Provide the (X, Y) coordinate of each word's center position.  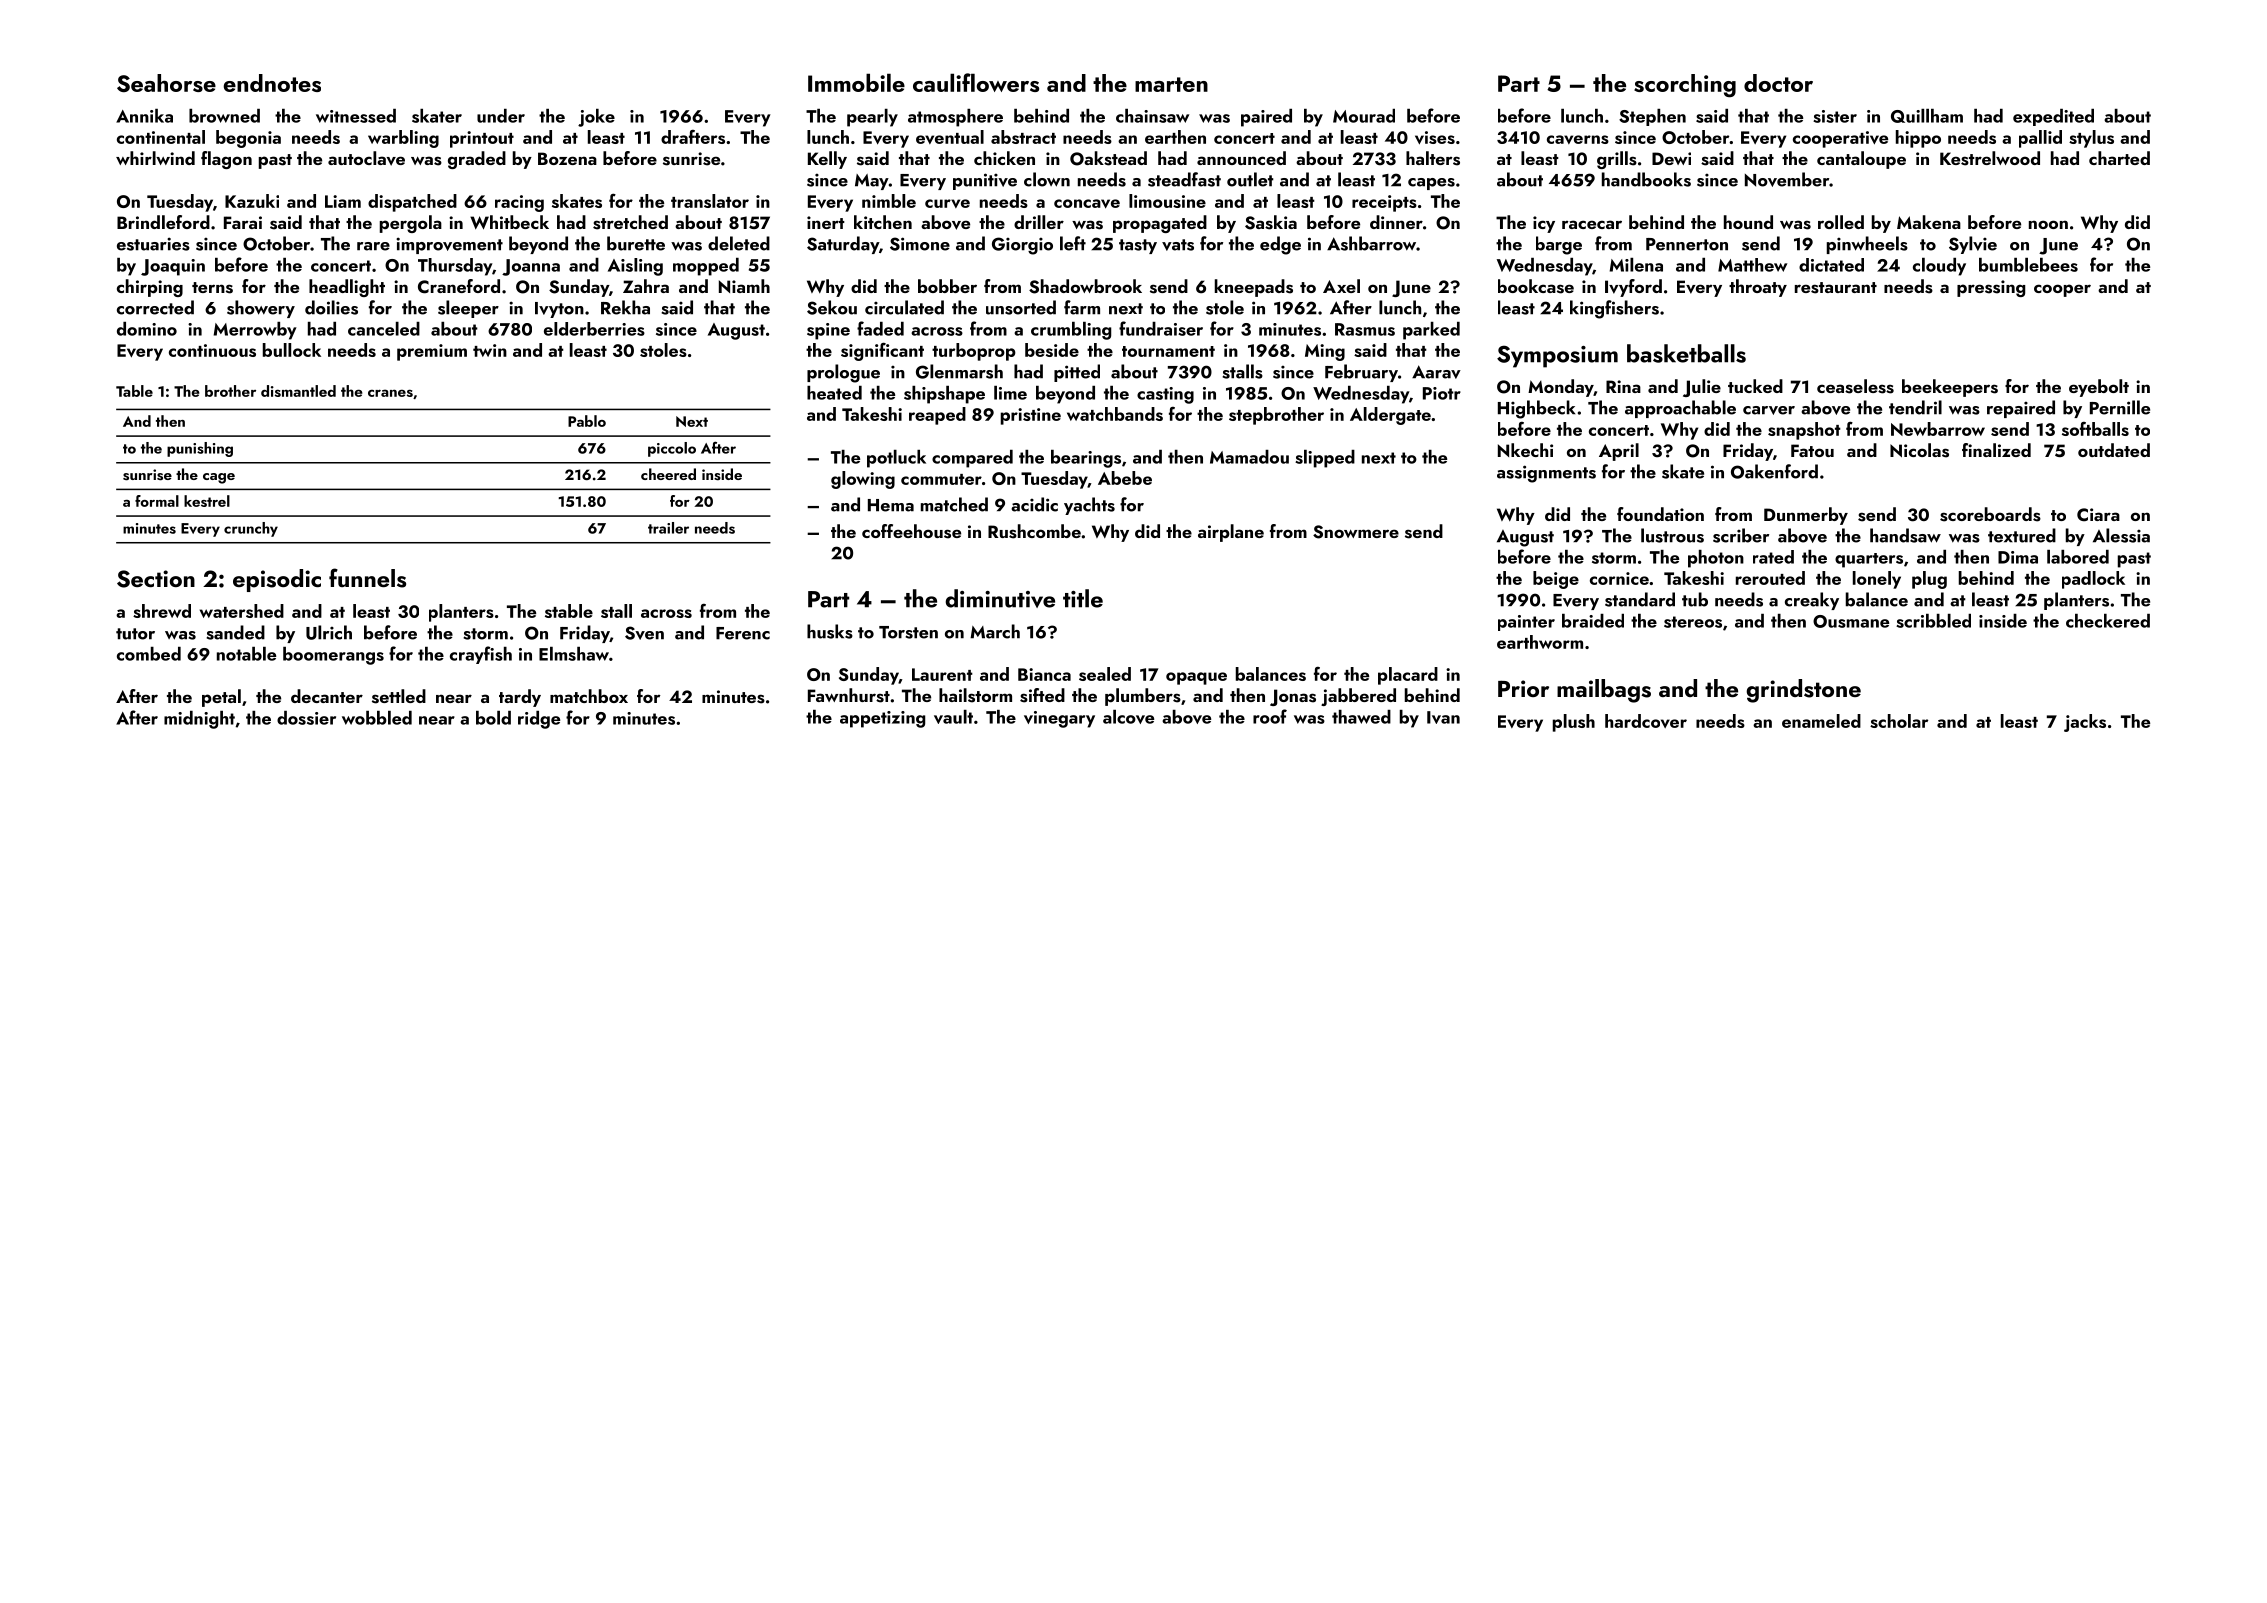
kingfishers (1614, 309)
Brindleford (163, 222)
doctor (1778, 83)
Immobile (856, 82)
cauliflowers (976, 82)
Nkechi (1525, 450)
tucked (1755, 386)
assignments (1546, 474)
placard (1408, 676)
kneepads (1254, 288)
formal (157, 501)
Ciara (2098, 515)
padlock (2093, 580)
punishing (200, 449)
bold (493, 718)
